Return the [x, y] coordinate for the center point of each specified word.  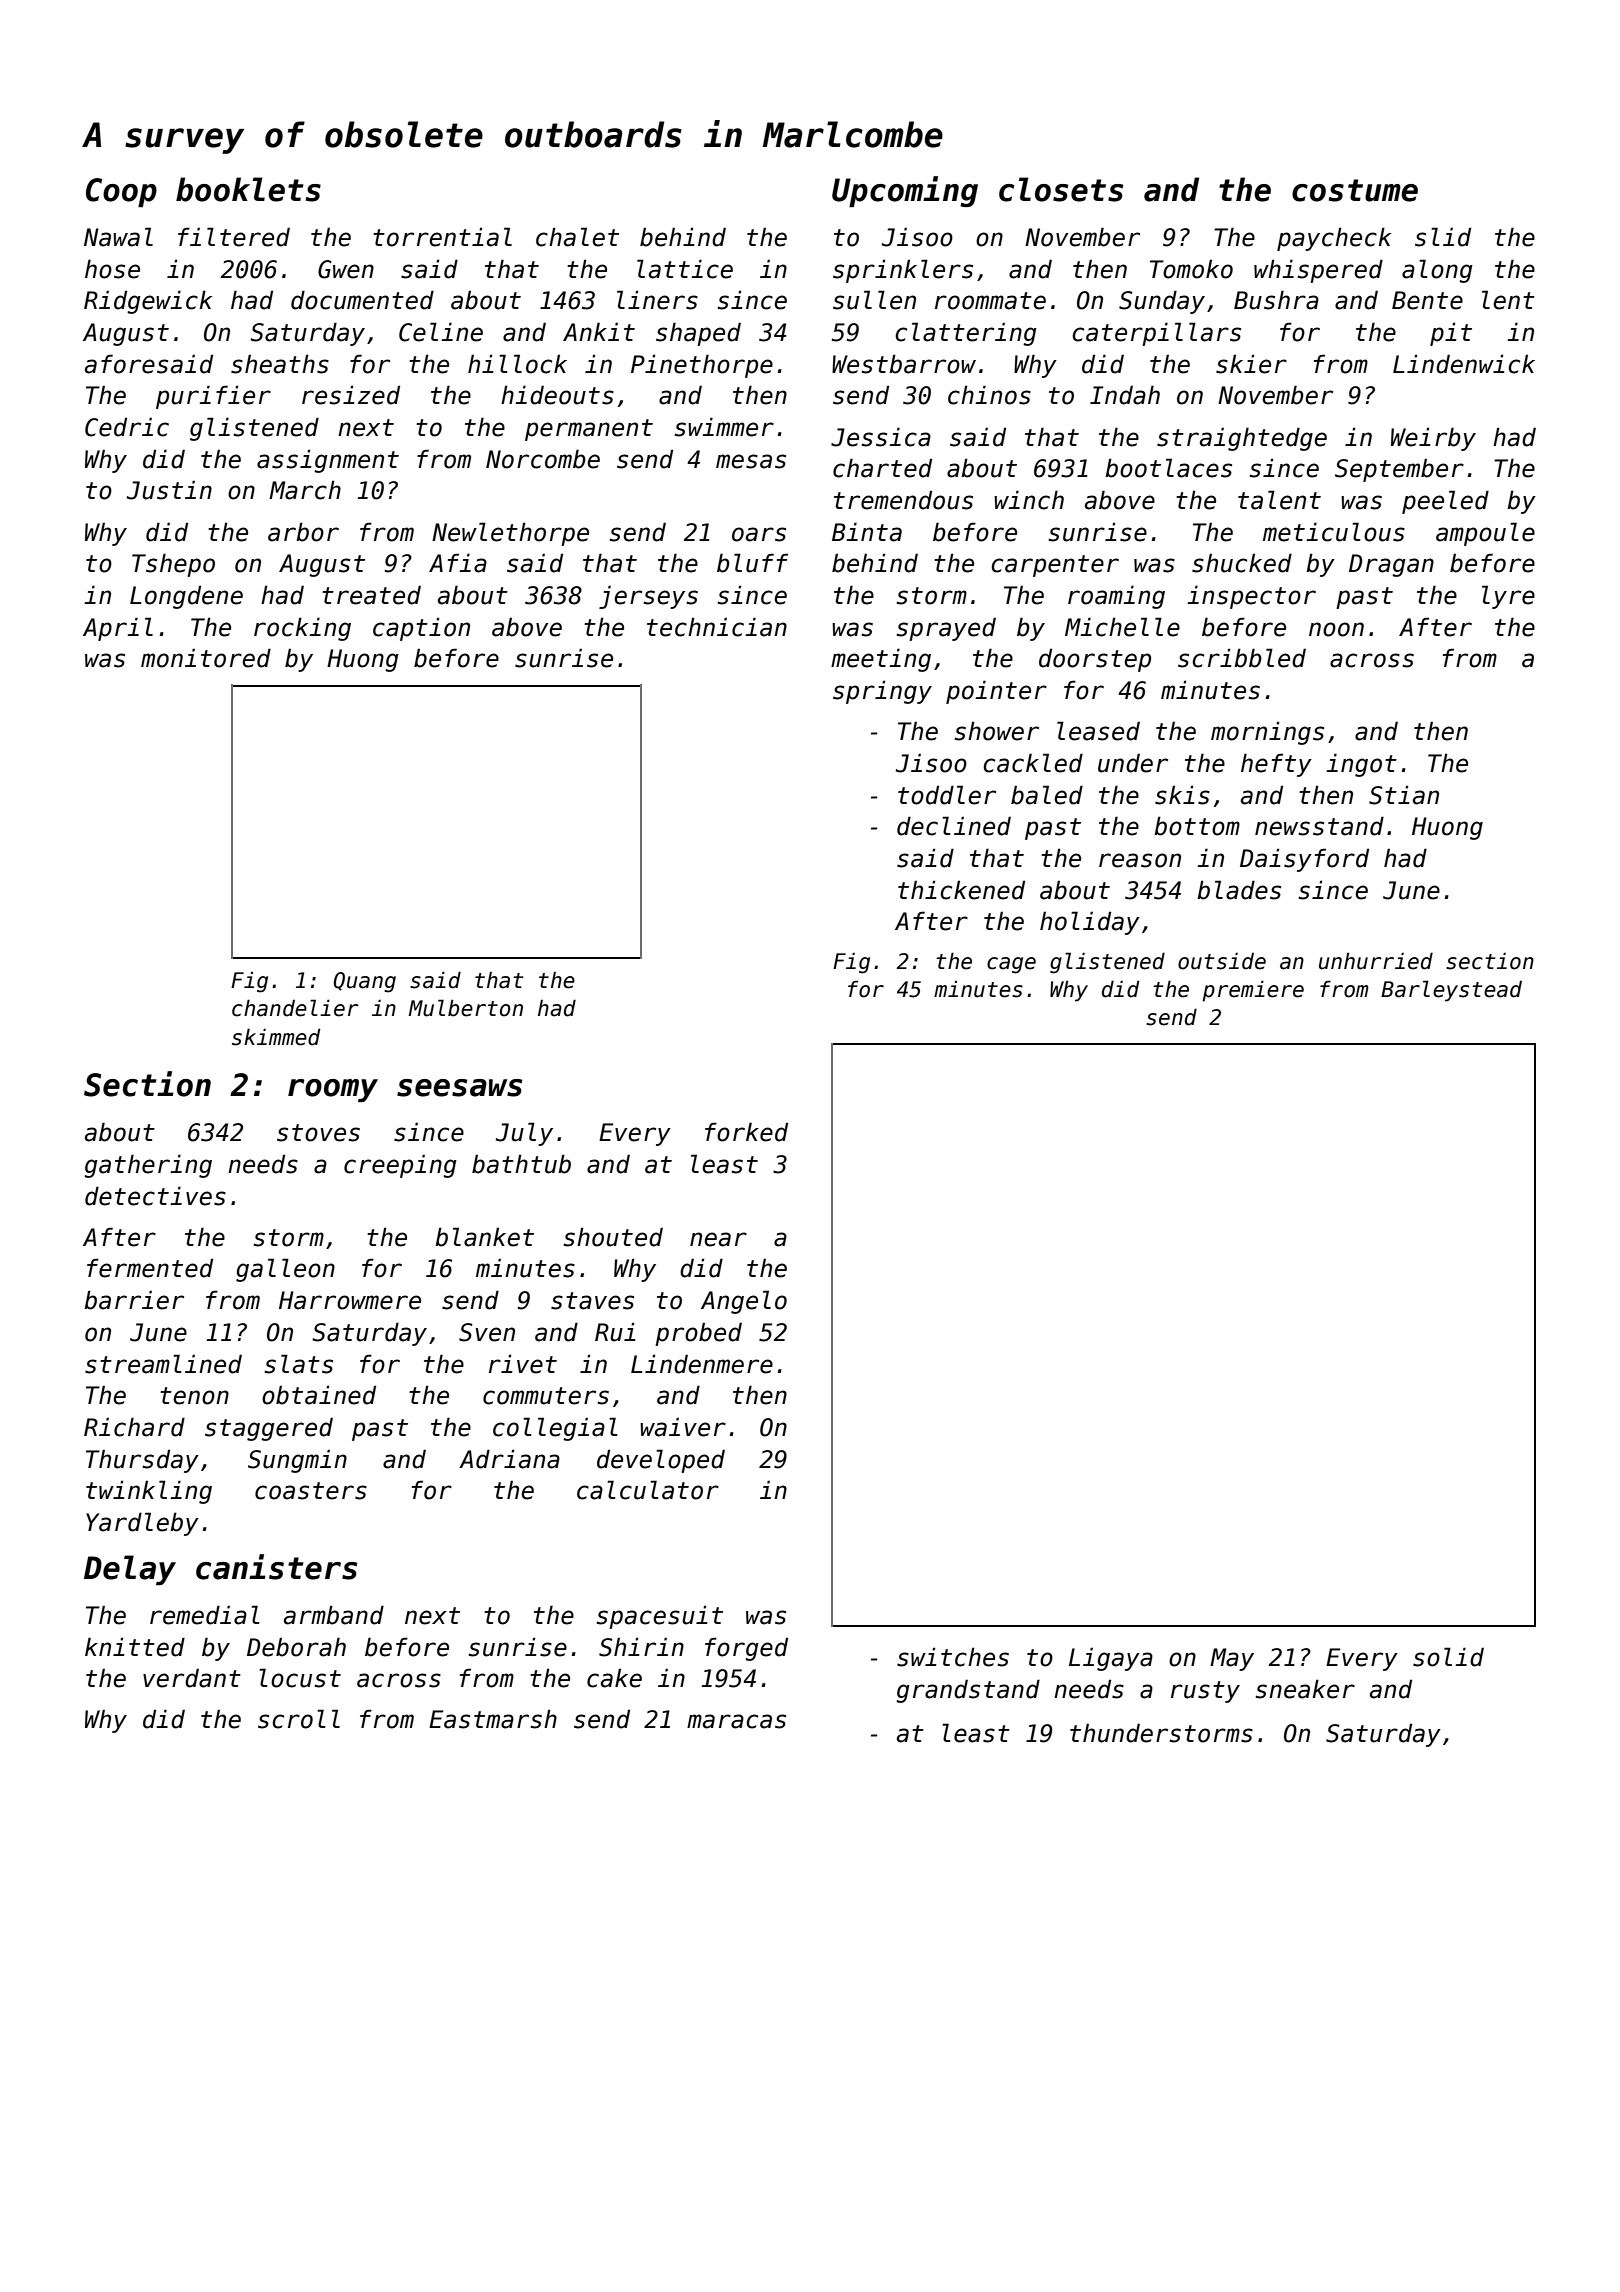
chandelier [295, 1008]
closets [1061, 189]
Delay [130, 1570]
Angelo [744, 1302]
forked [746, 1132]
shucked [1242, 563]
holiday [1090, 923]
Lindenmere [702, 1364]
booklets [248, 189]
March [305, 490]
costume [1355, 190]
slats [299, 1364]
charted [882, 468]
